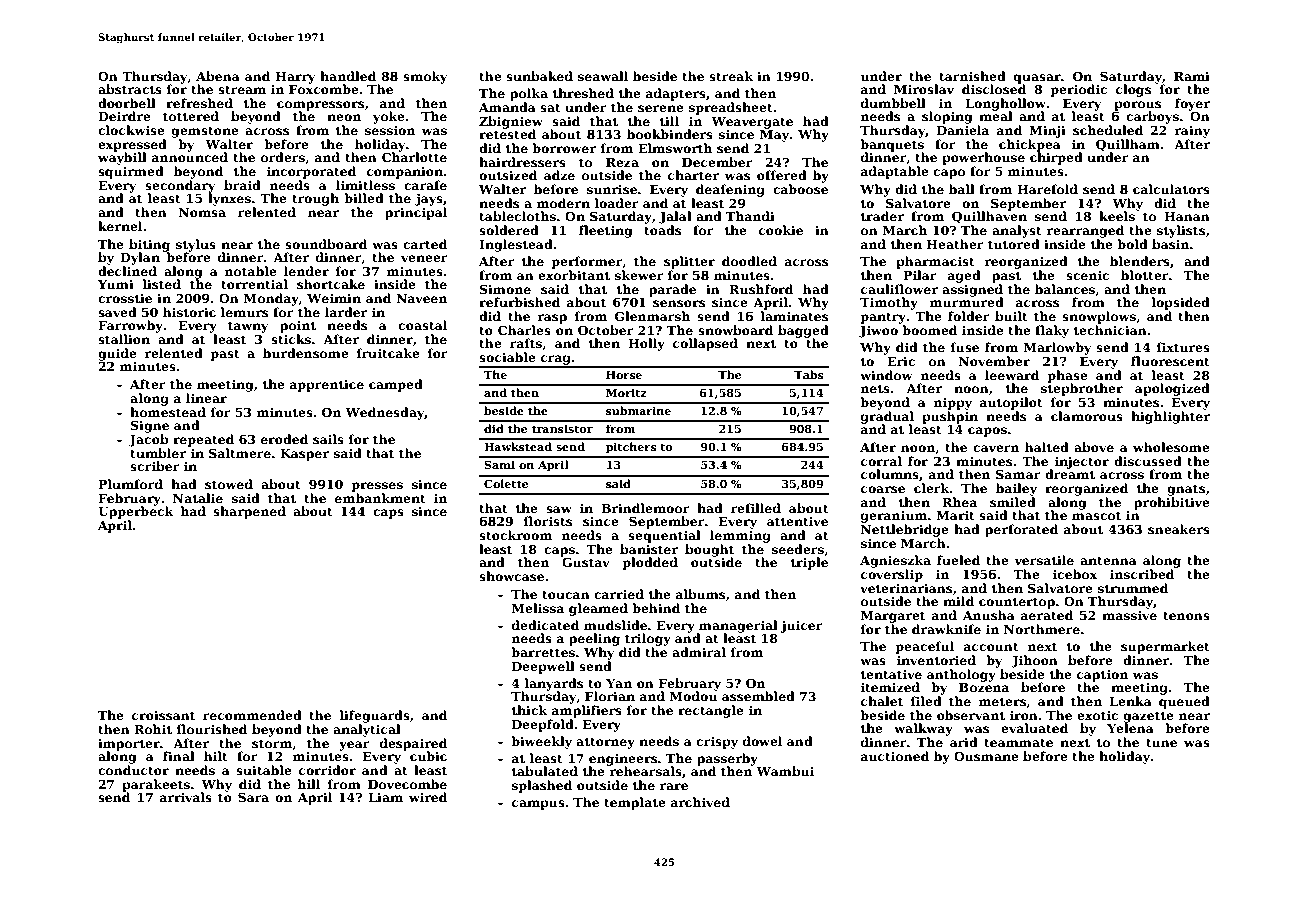 This page has width=1308, height=924. Describe the element at coordinates (1145, 275) in the page. I see `blotter` at that location.
